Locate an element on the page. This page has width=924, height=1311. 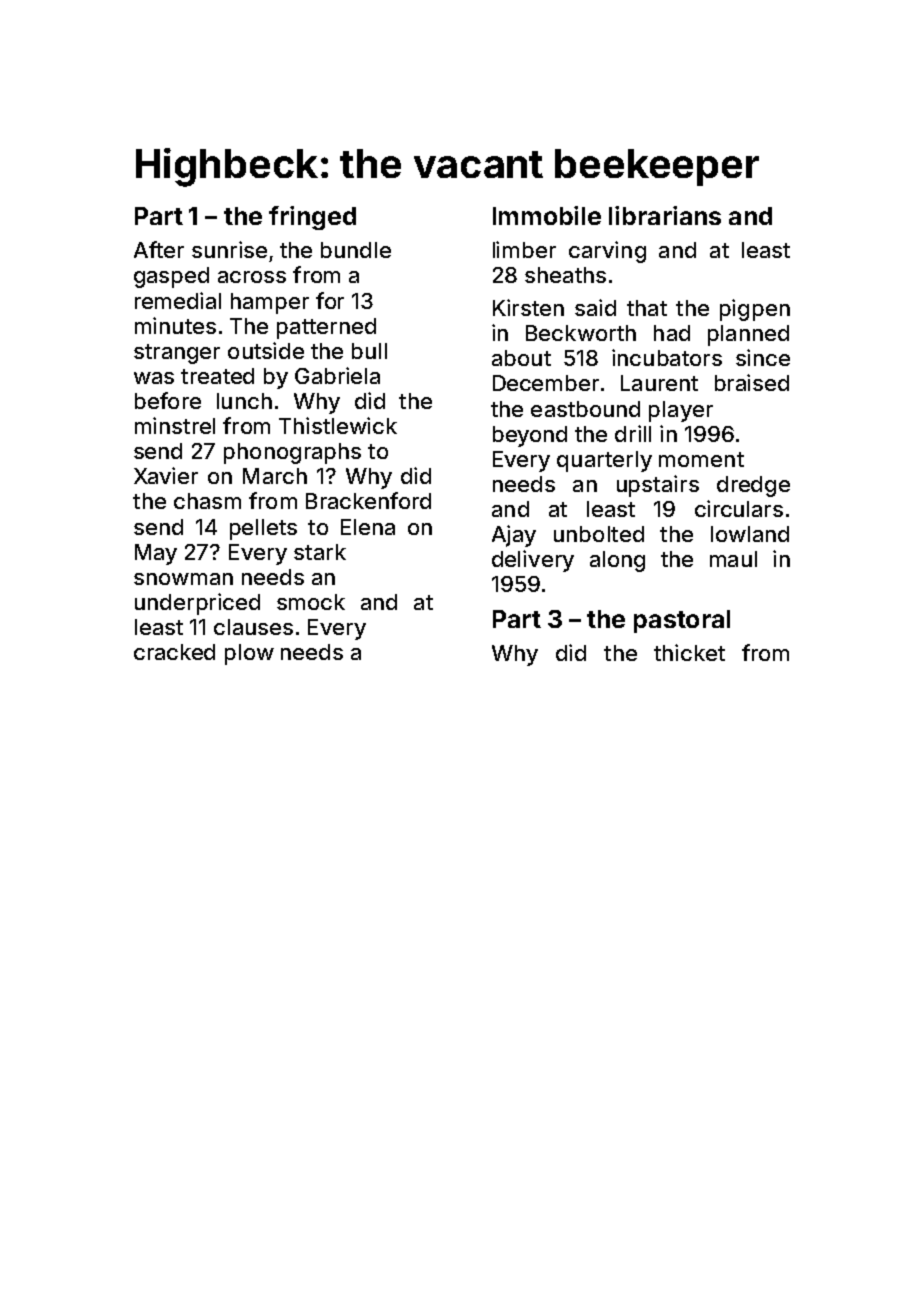
Beckworth is located at coordinates (581, 333).
